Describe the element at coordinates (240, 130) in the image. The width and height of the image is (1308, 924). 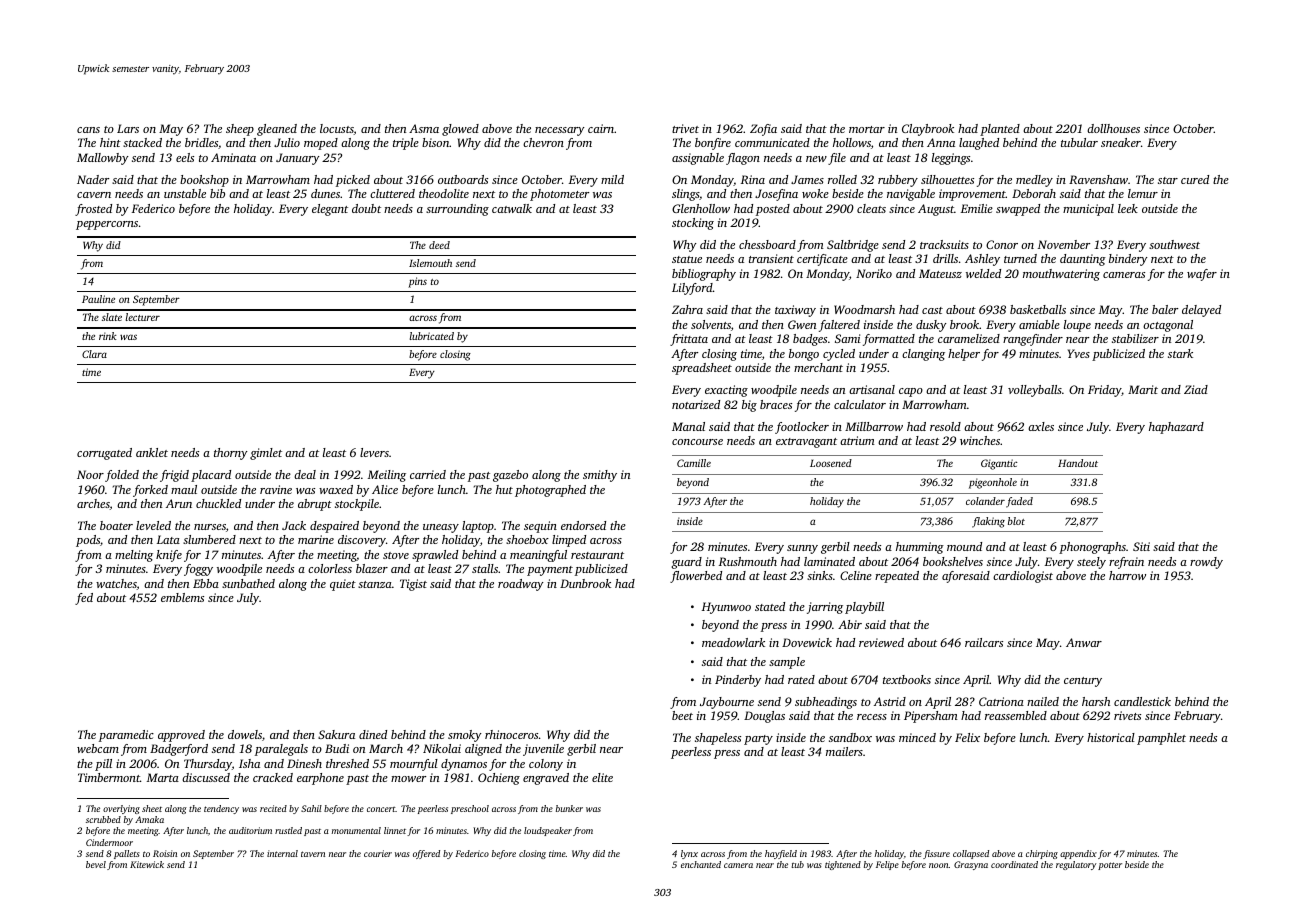
I see `sheep` at that location.
